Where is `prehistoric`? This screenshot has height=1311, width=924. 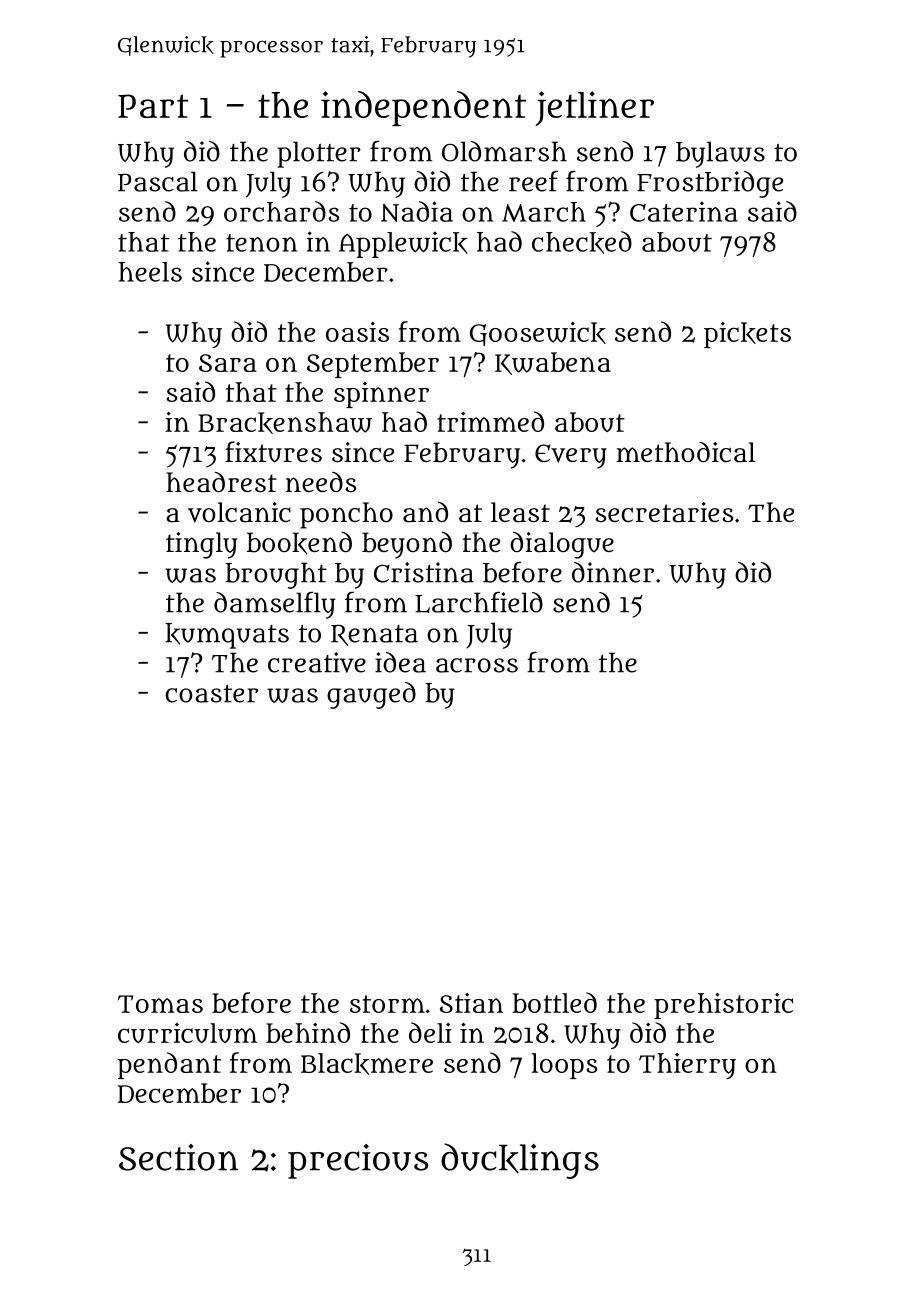
prehistoric is located at coordinates (723, 1006).
